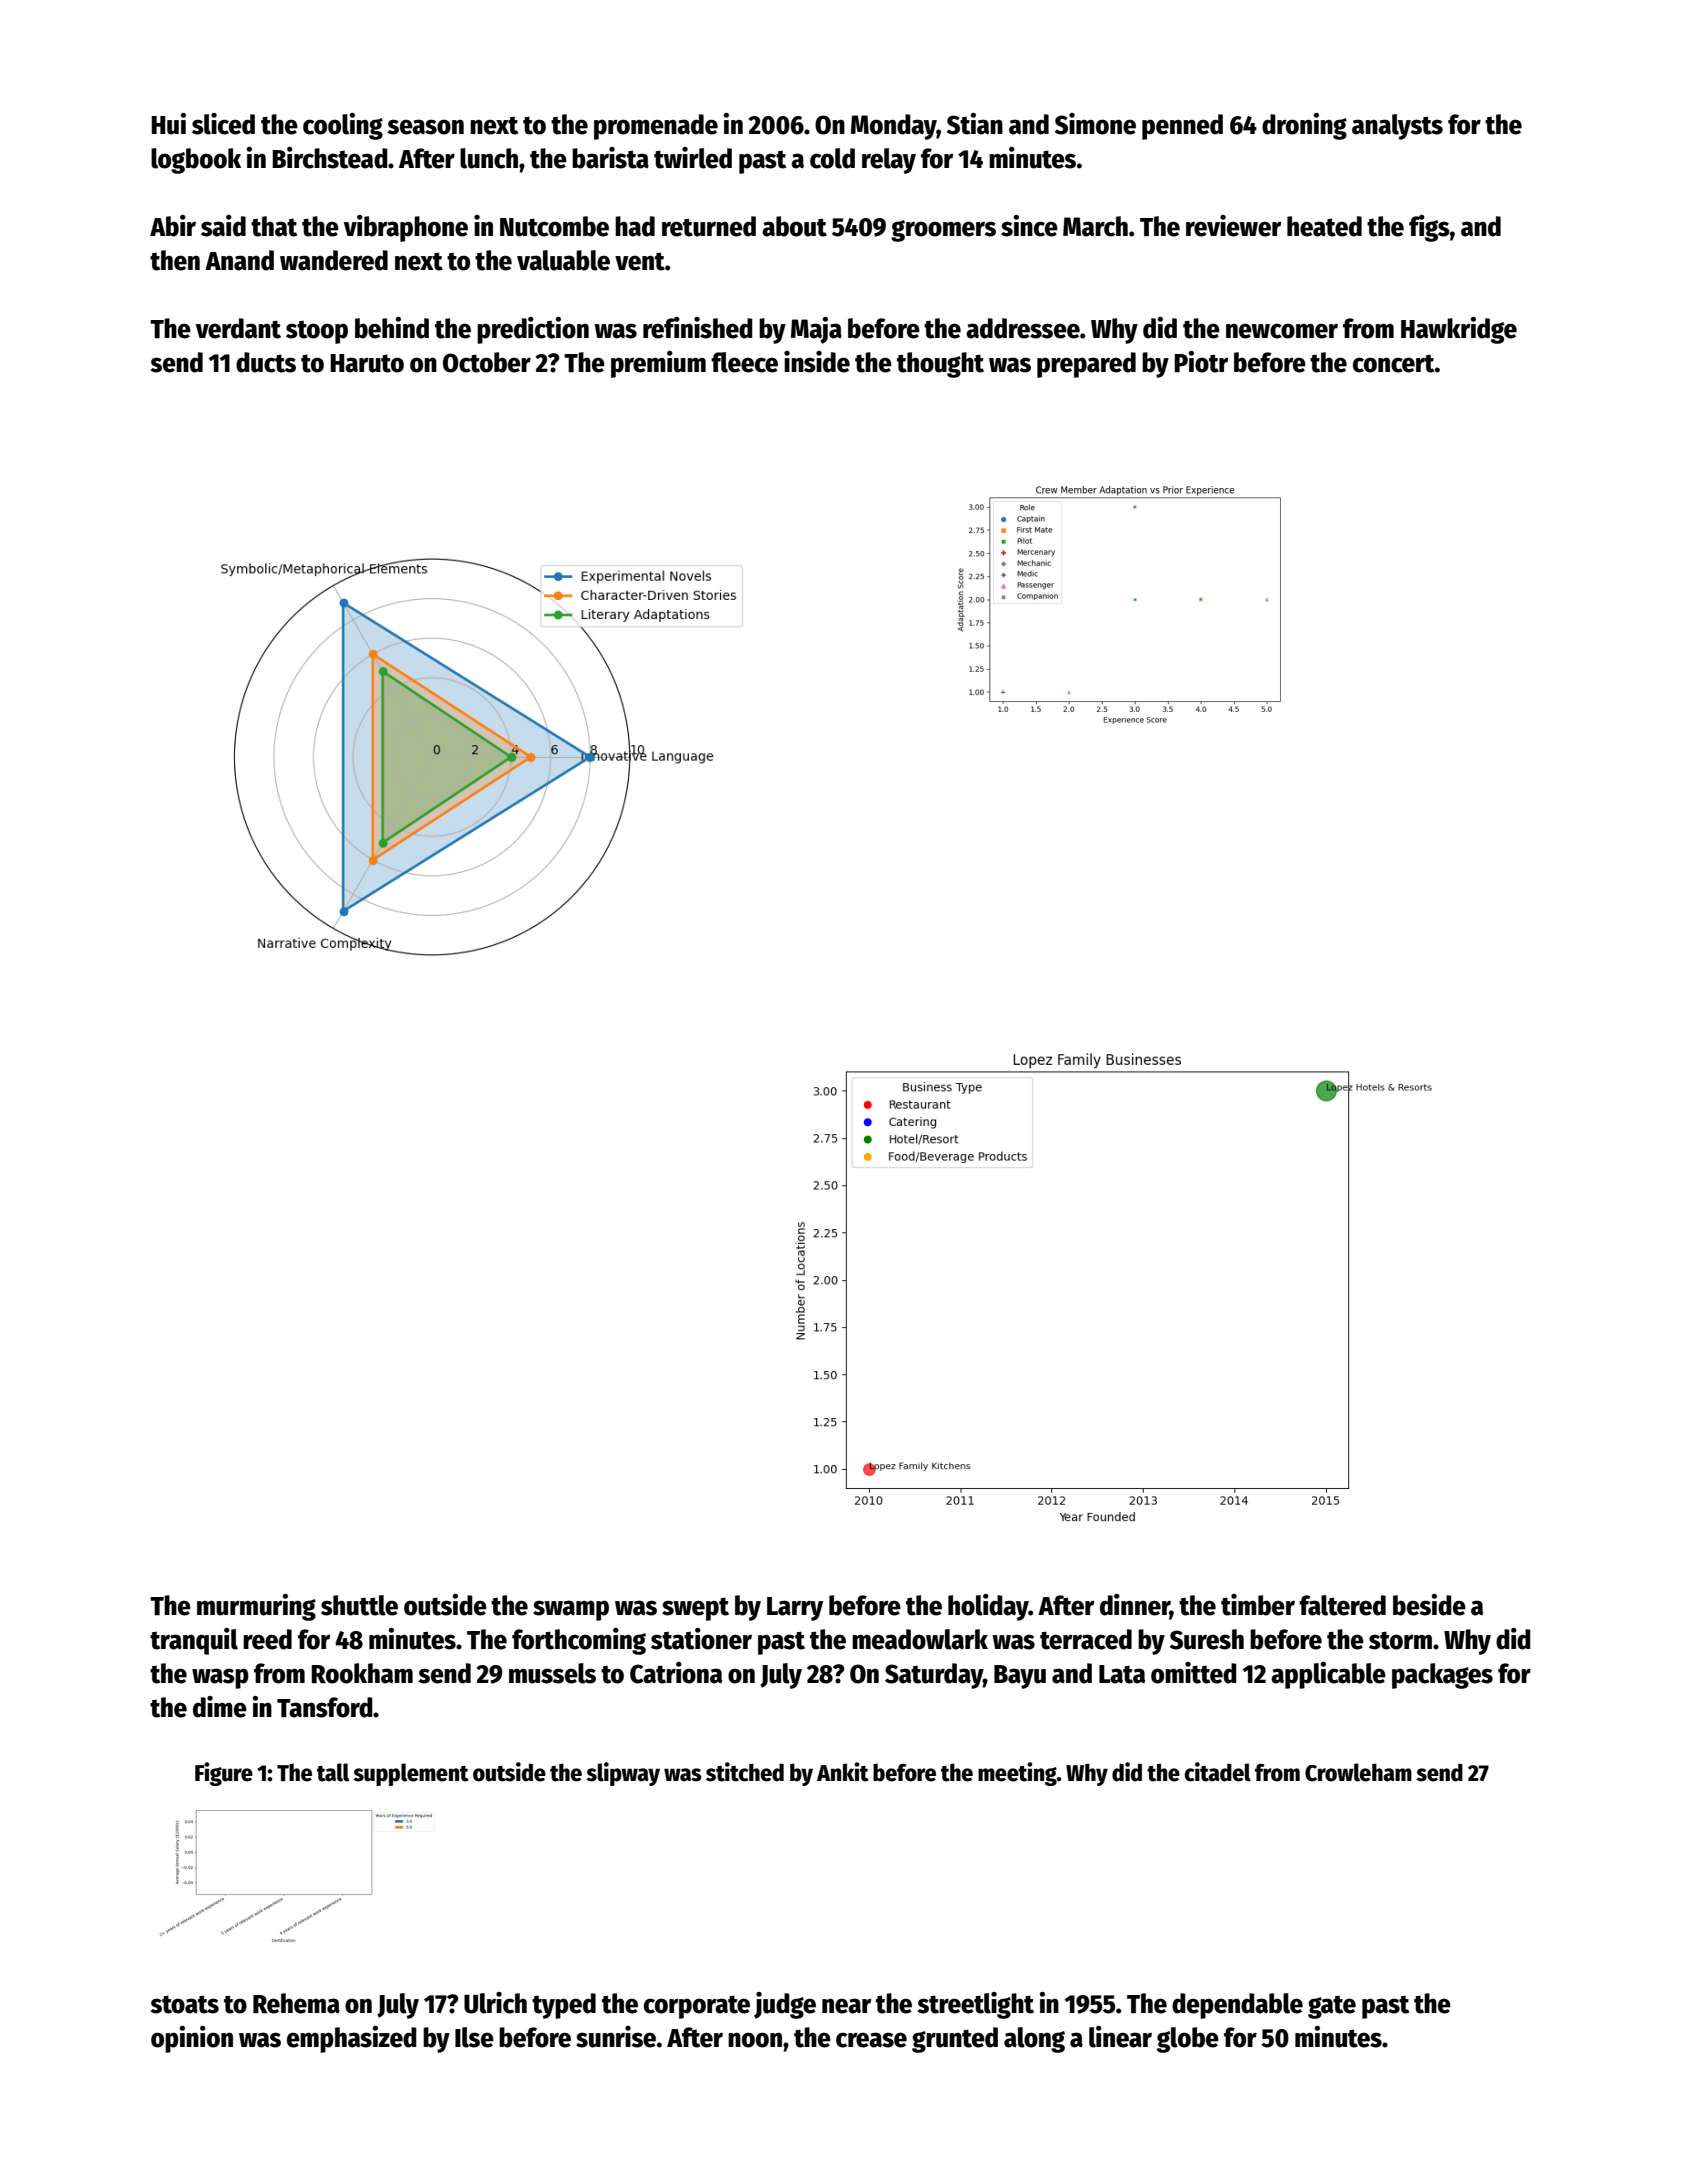 This image has width=1683, height=2178. What do you see at coordinates (658, 364) in the image?
I see `premium` at bounding box center [658, 364].
